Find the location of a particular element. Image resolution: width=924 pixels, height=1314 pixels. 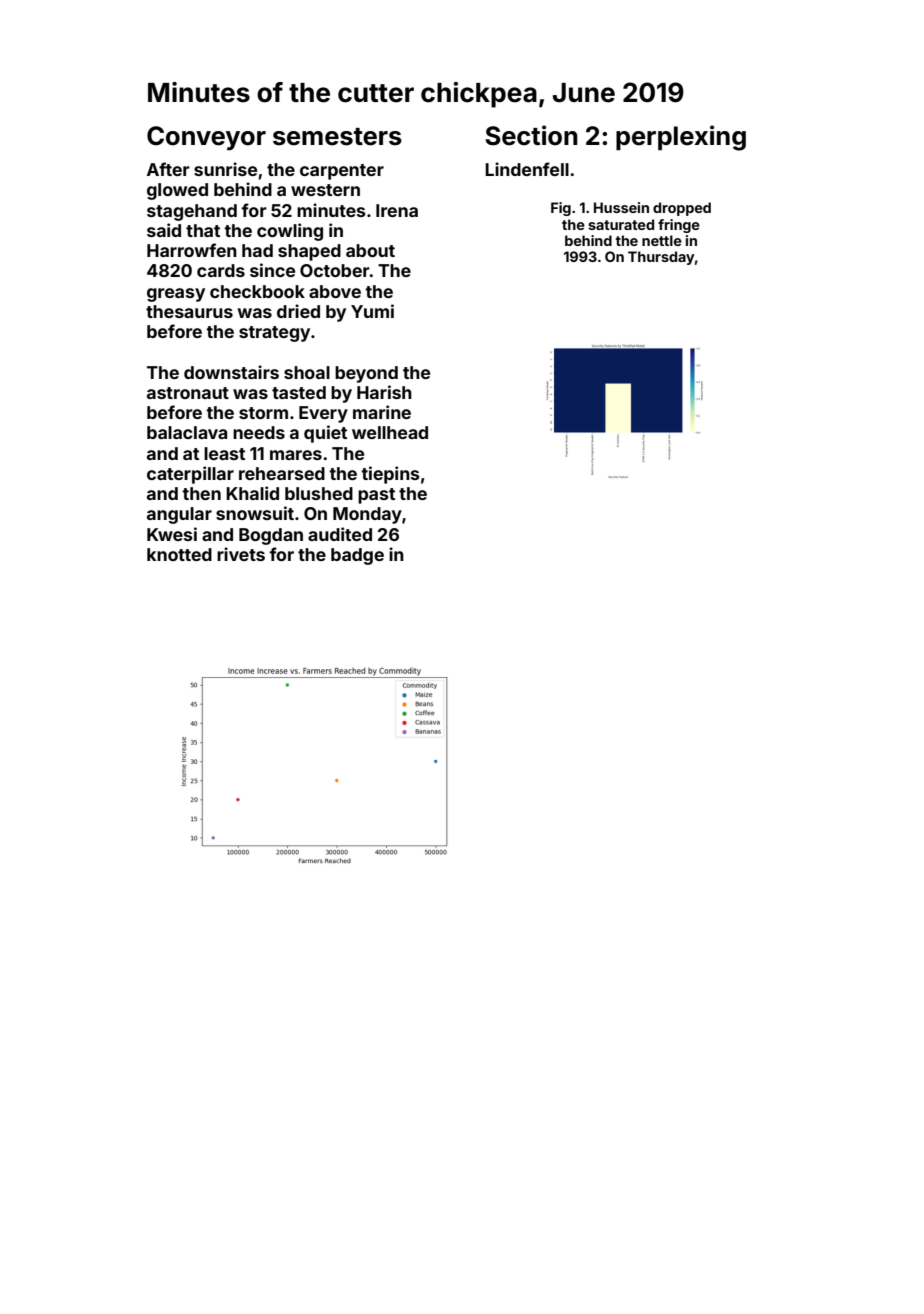

tiepins is located at coordinates (390, 475).
